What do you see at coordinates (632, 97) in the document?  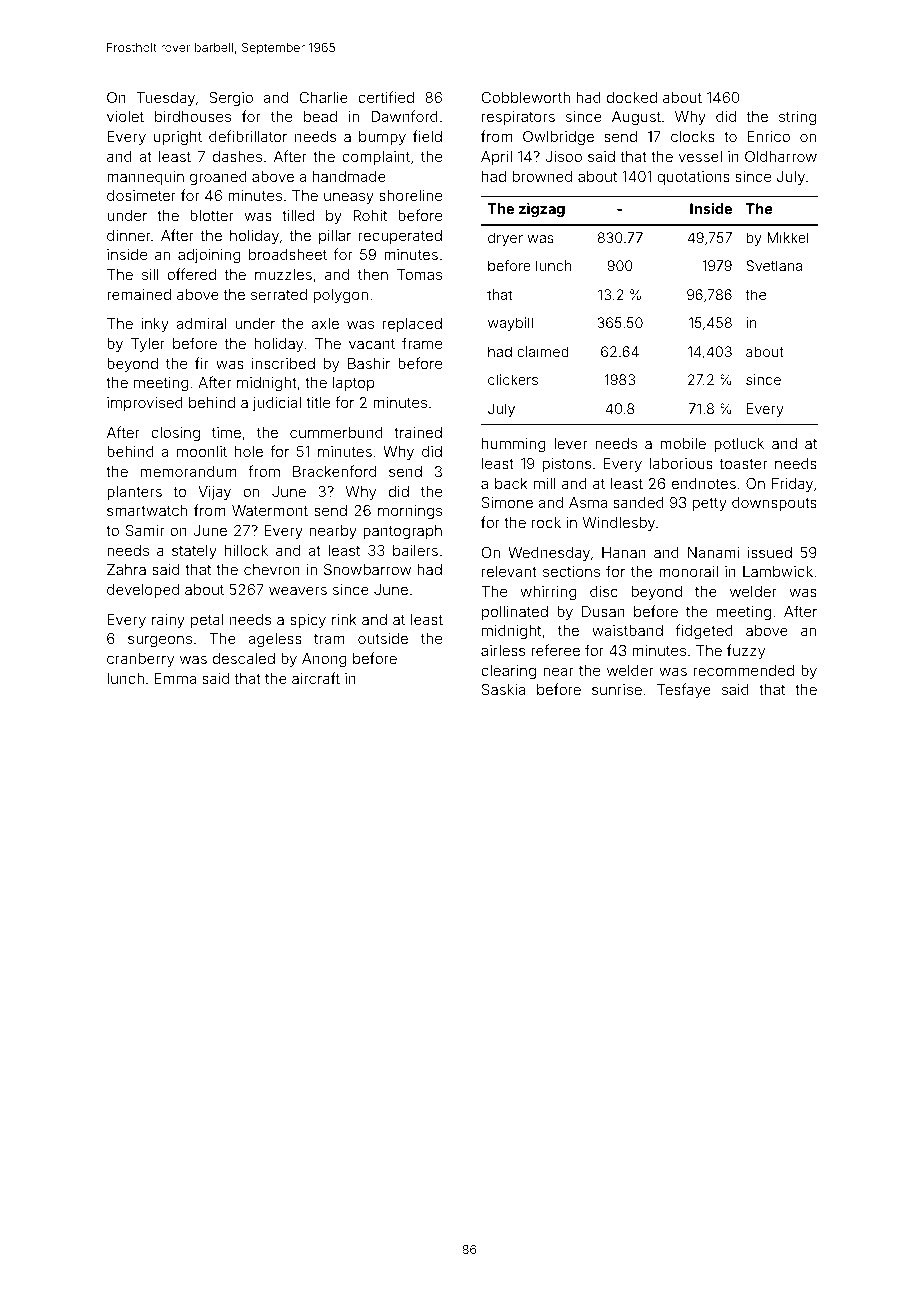 I see `docked` at bounding box center [632, 97].
